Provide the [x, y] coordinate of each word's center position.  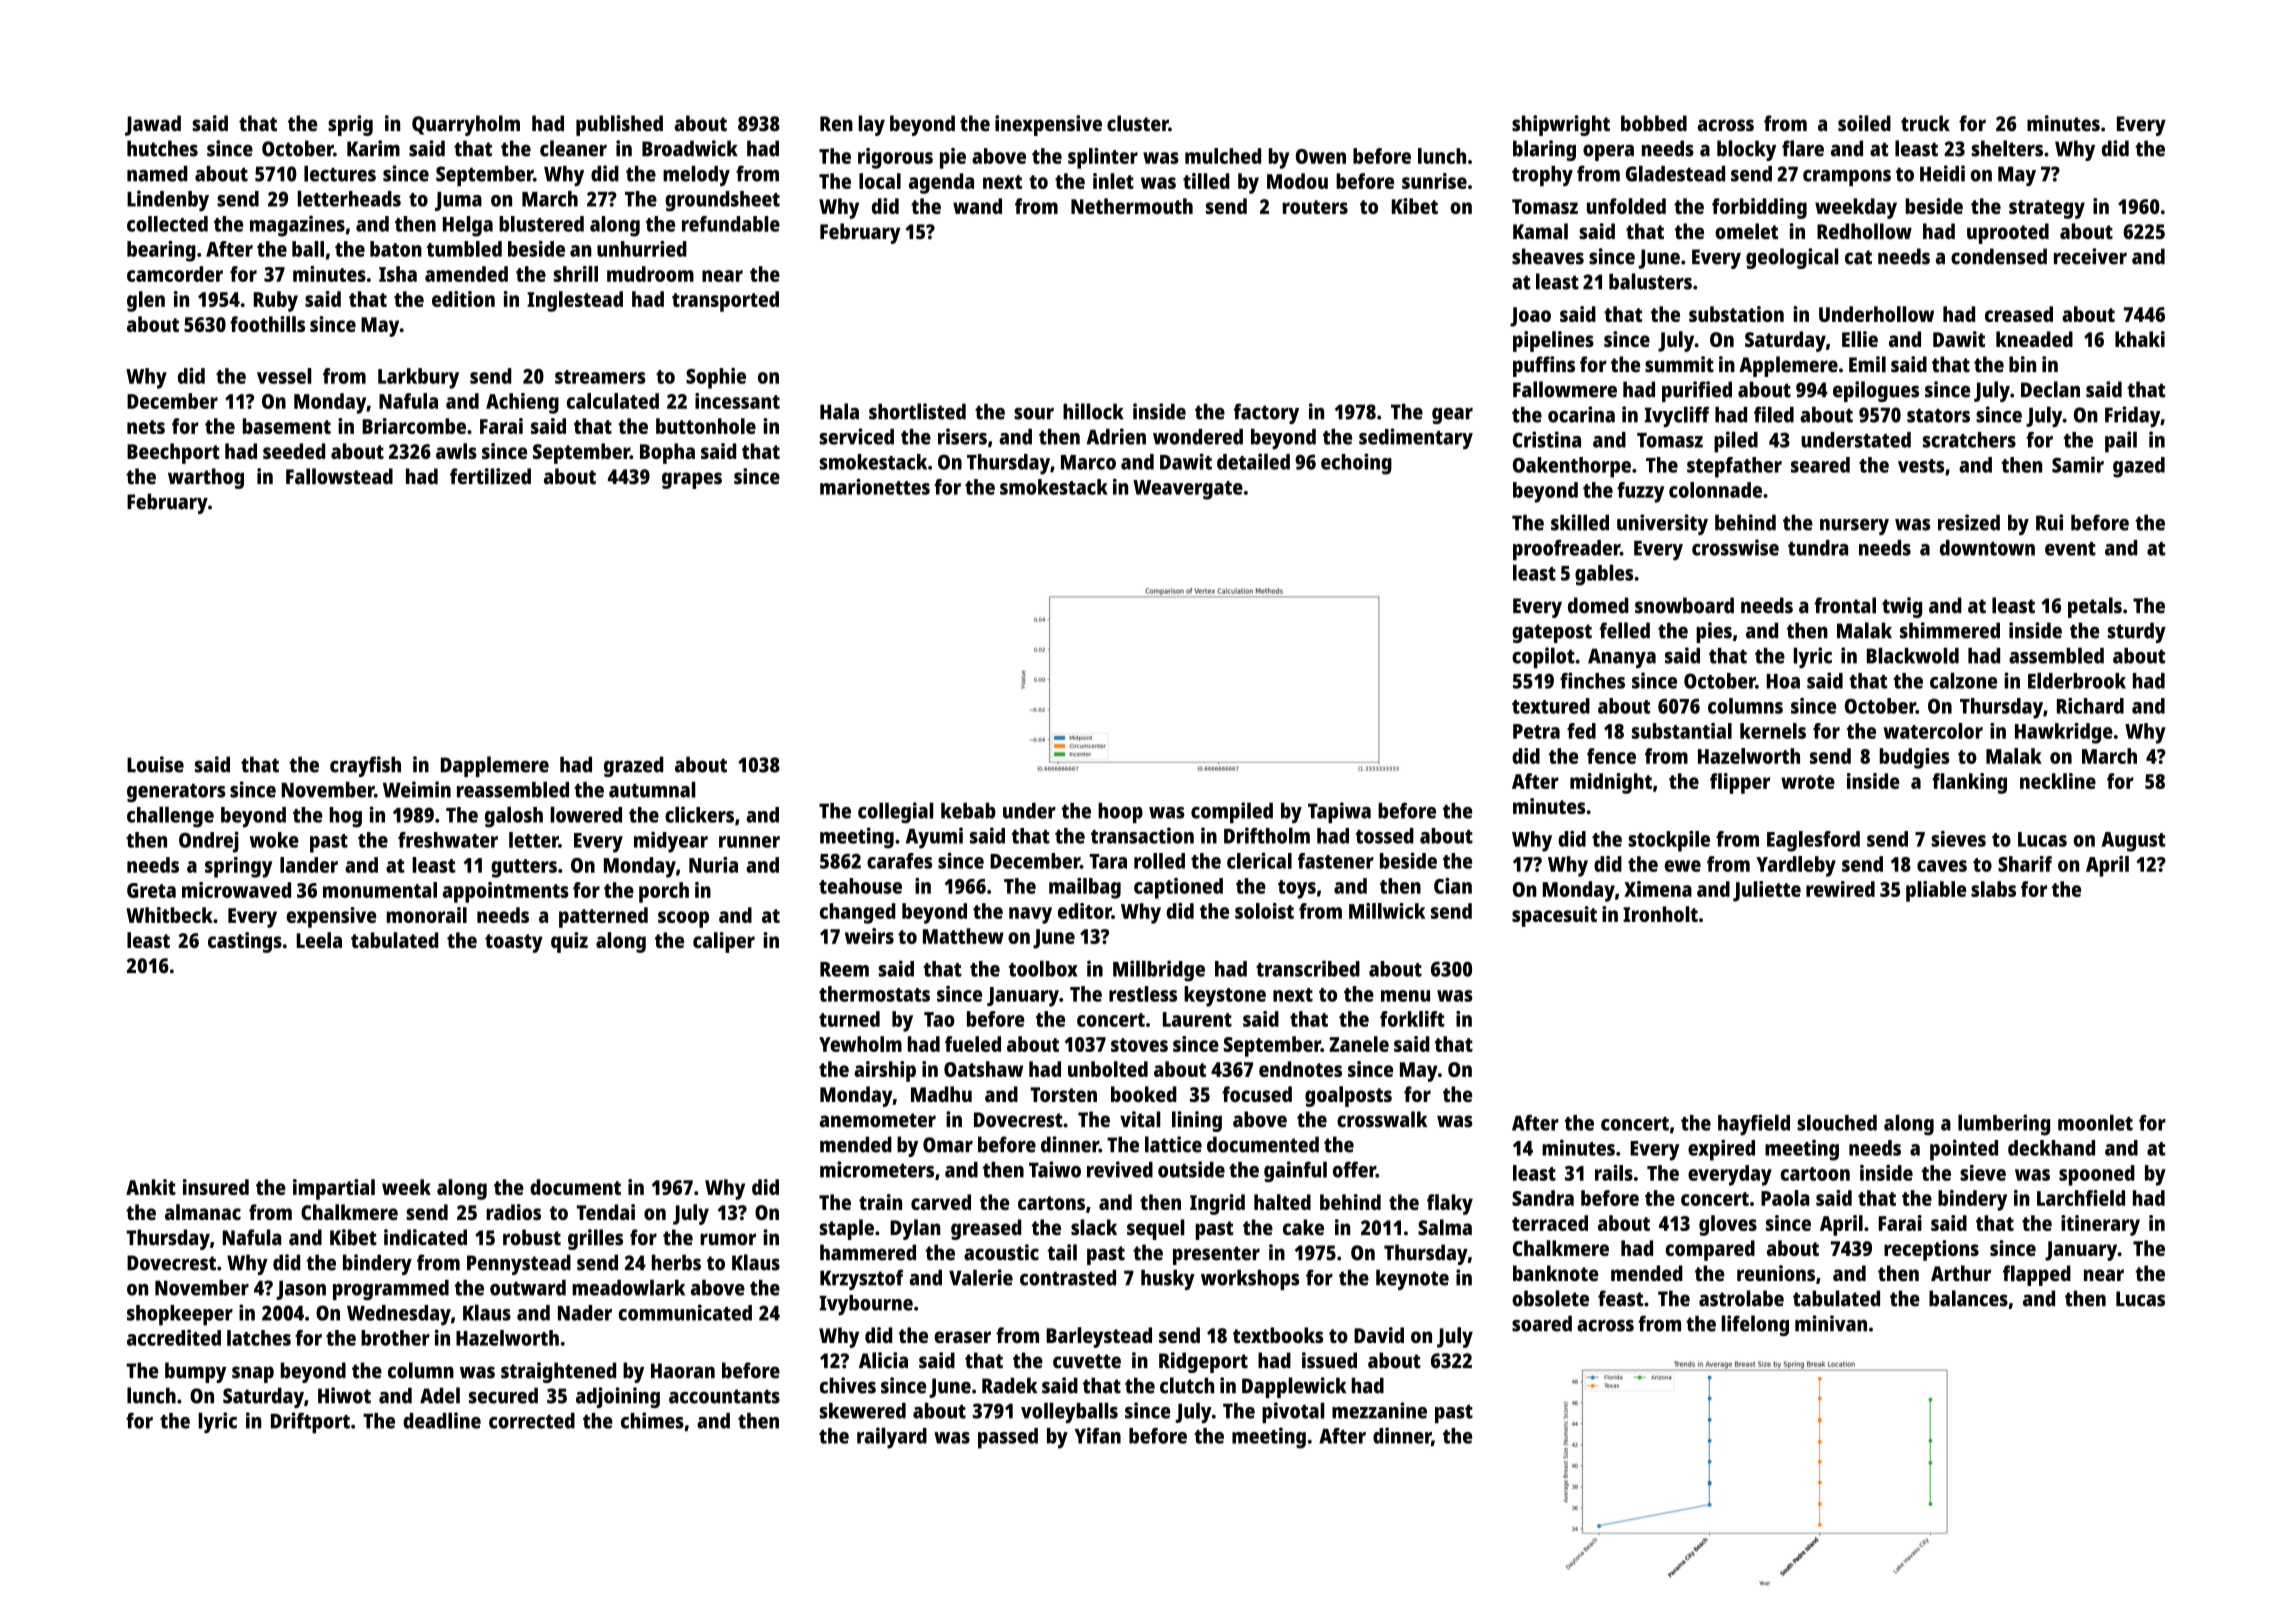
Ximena [1658, 889]
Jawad [153, 125]
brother [395, 1338]
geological [1792, 258]
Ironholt [1660, 914]
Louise [155, 764]
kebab [968, 811]
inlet [1113, 181]
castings [245, 942]
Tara [1108, 861]
